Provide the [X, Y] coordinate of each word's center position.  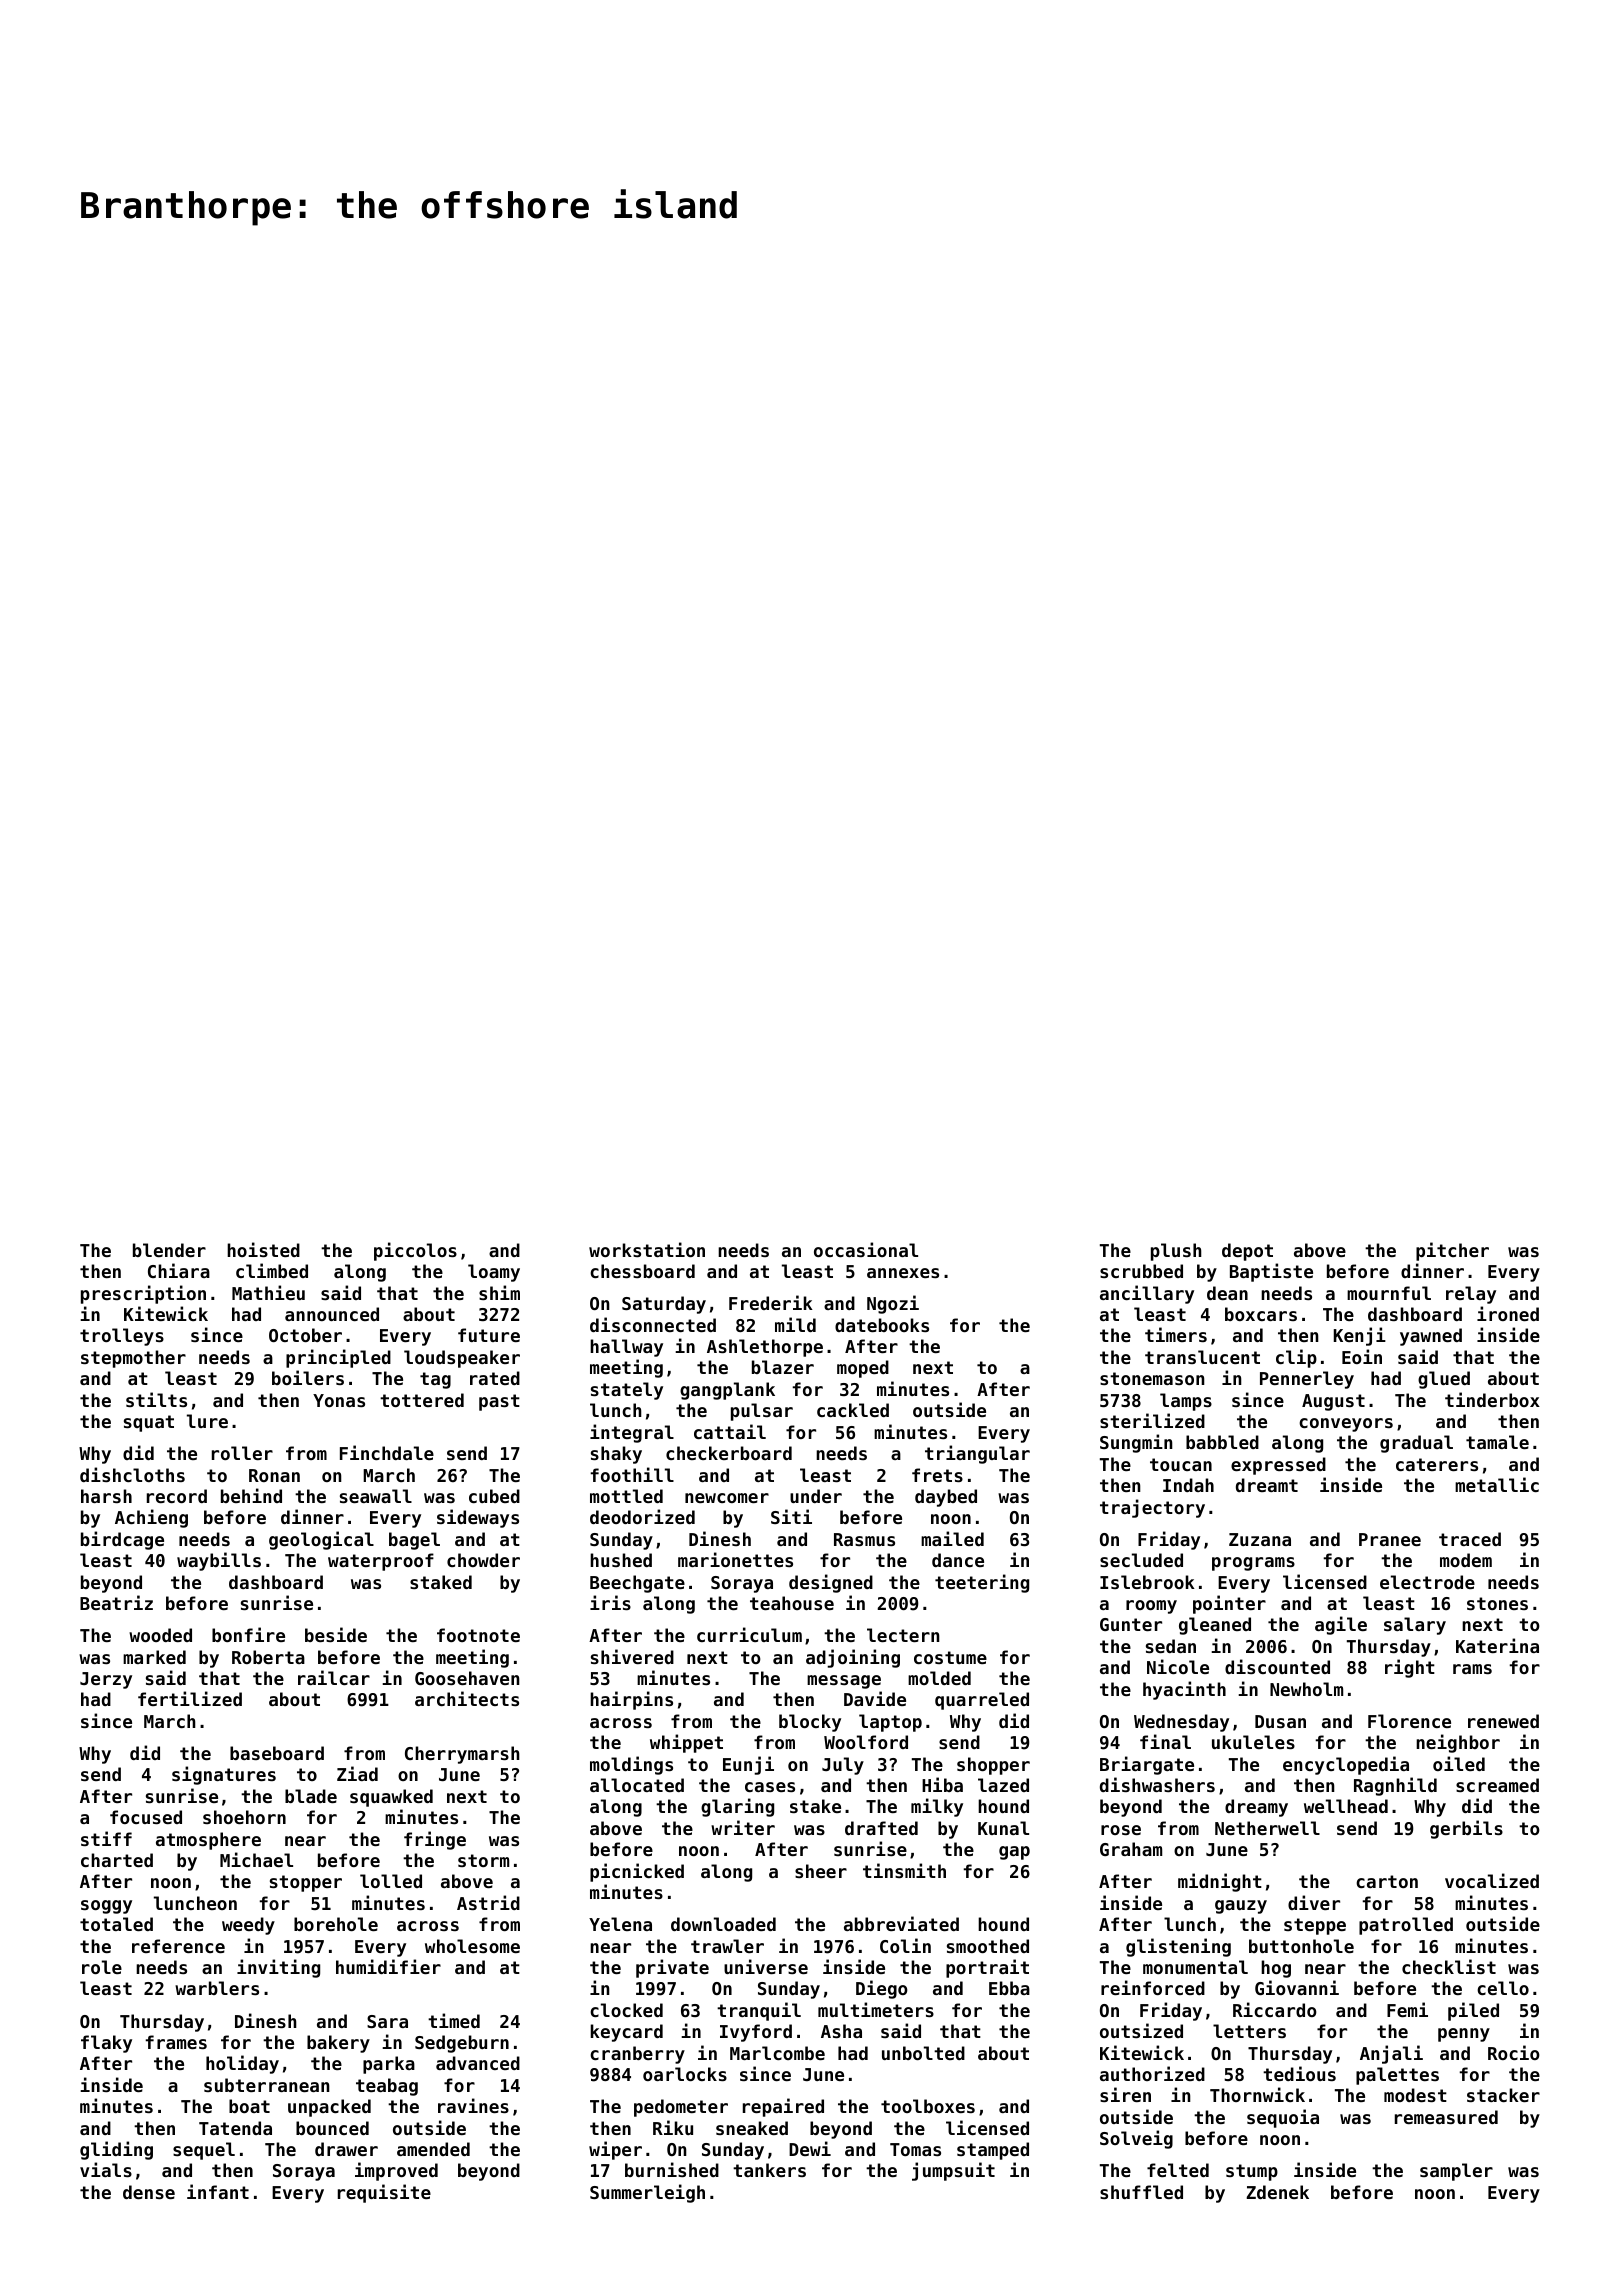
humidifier [388, 1966]
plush [1176, 1252]
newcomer [727, 1498]
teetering [982, 1583]
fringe [435, 1840]
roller [242, 1453]
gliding [116, 2150]
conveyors [1346, 1425]
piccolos [415, 1251]
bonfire [248, 1634]
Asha [841, 2031]
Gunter [1131, 1624]
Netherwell [1267, 1828]
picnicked [637, 1872]
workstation [647, 1249]
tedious [1299, 2073]
